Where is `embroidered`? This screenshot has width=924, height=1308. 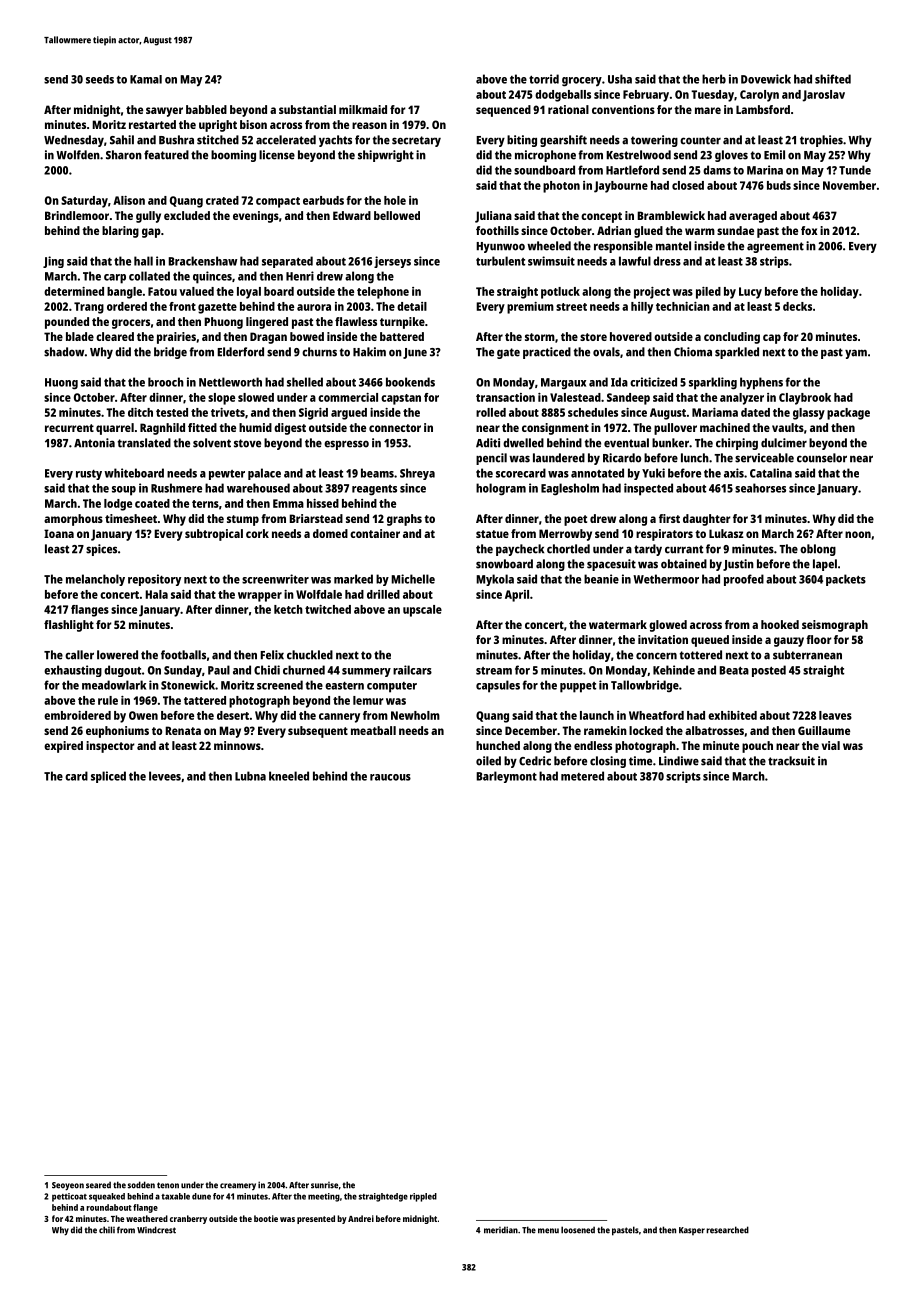
embroidered is located at coordinates (77, 715).
